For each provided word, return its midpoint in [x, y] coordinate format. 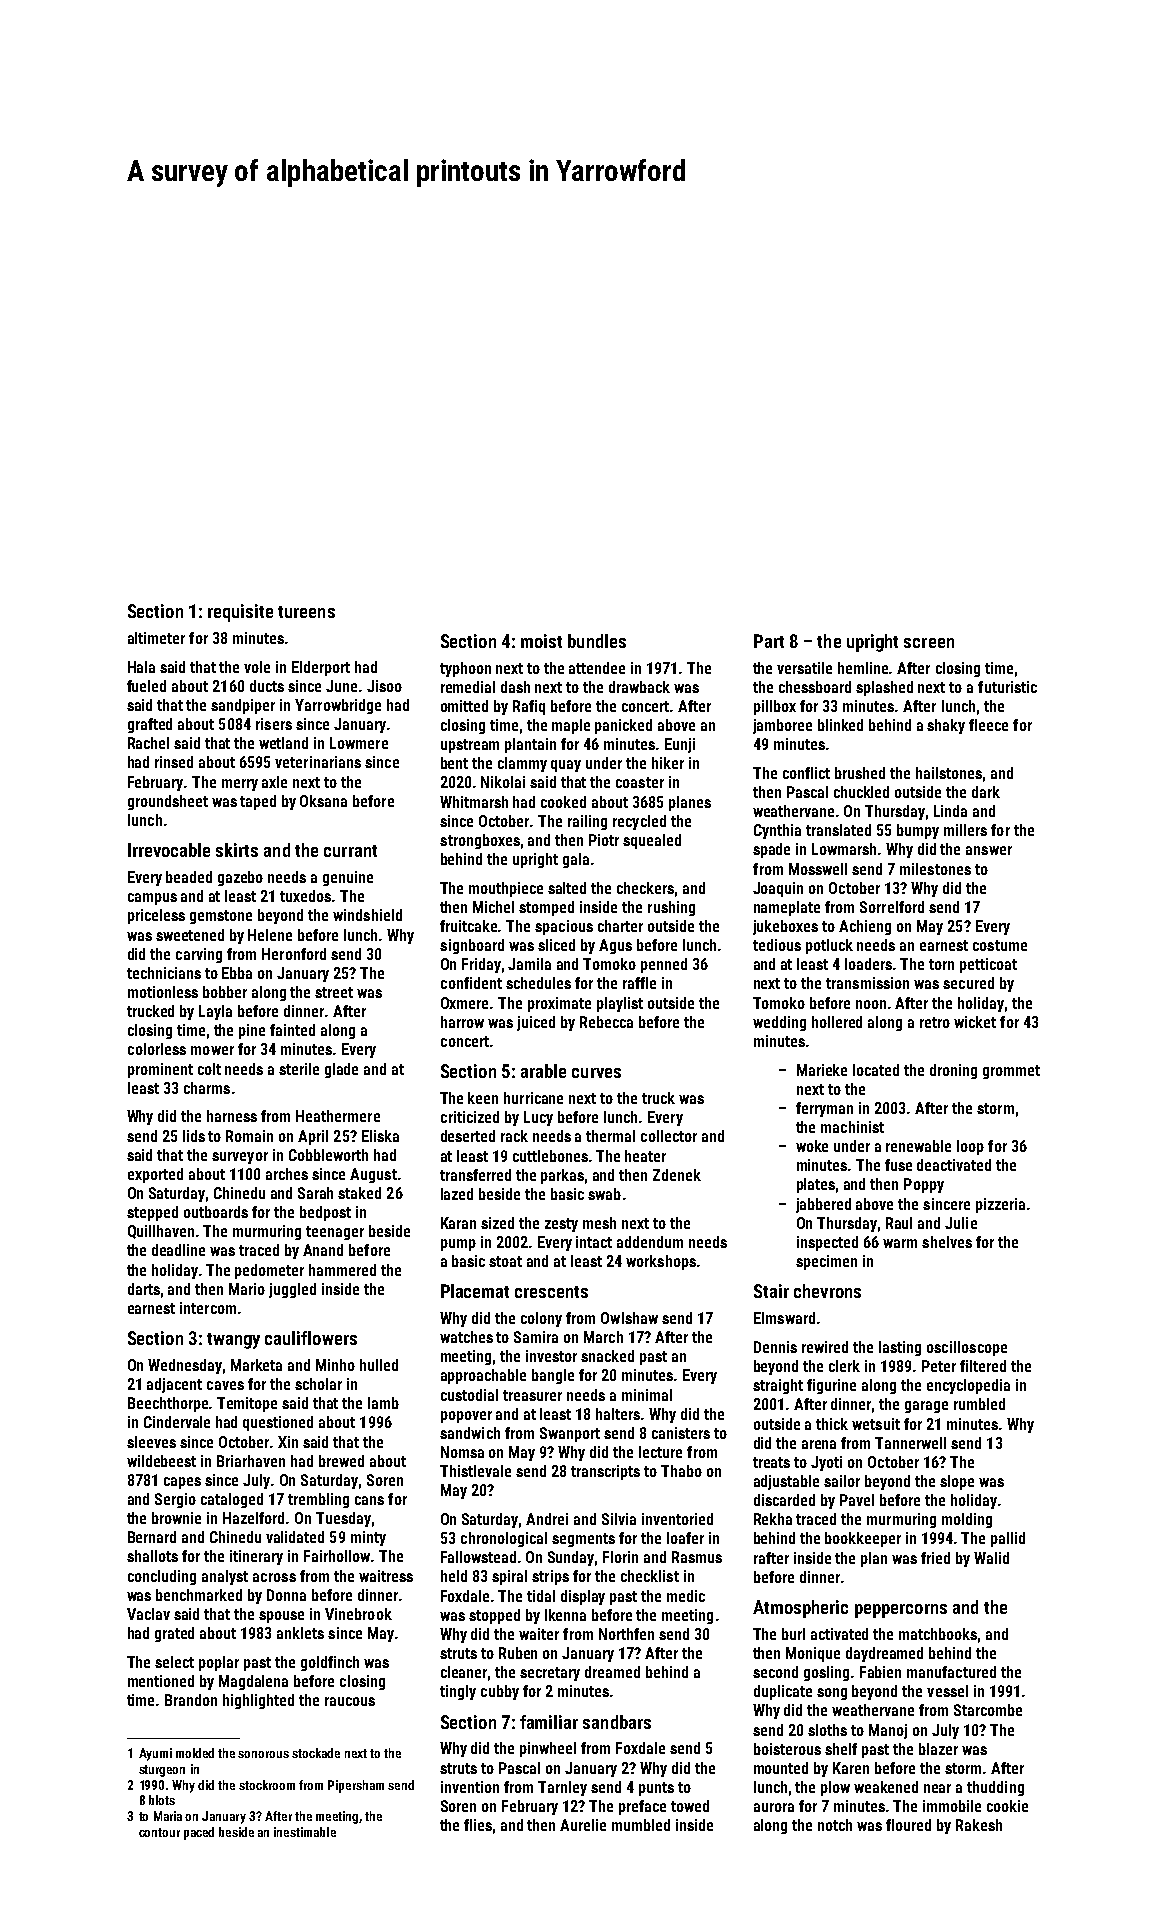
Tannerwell [910, 1443]
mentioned [161, 1681]
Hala [141, 667]
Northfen [626, 1634]
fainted [292, 1030]
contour [159, 1832]
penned [664, 965]
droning [953, 1071]
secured [968, 983]
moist [541, 641]
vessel [947, 1691]
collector [669, 1136]
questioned [278, 1423]
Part [769, 641]
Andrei [547, 1519]
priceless [156, 916]
